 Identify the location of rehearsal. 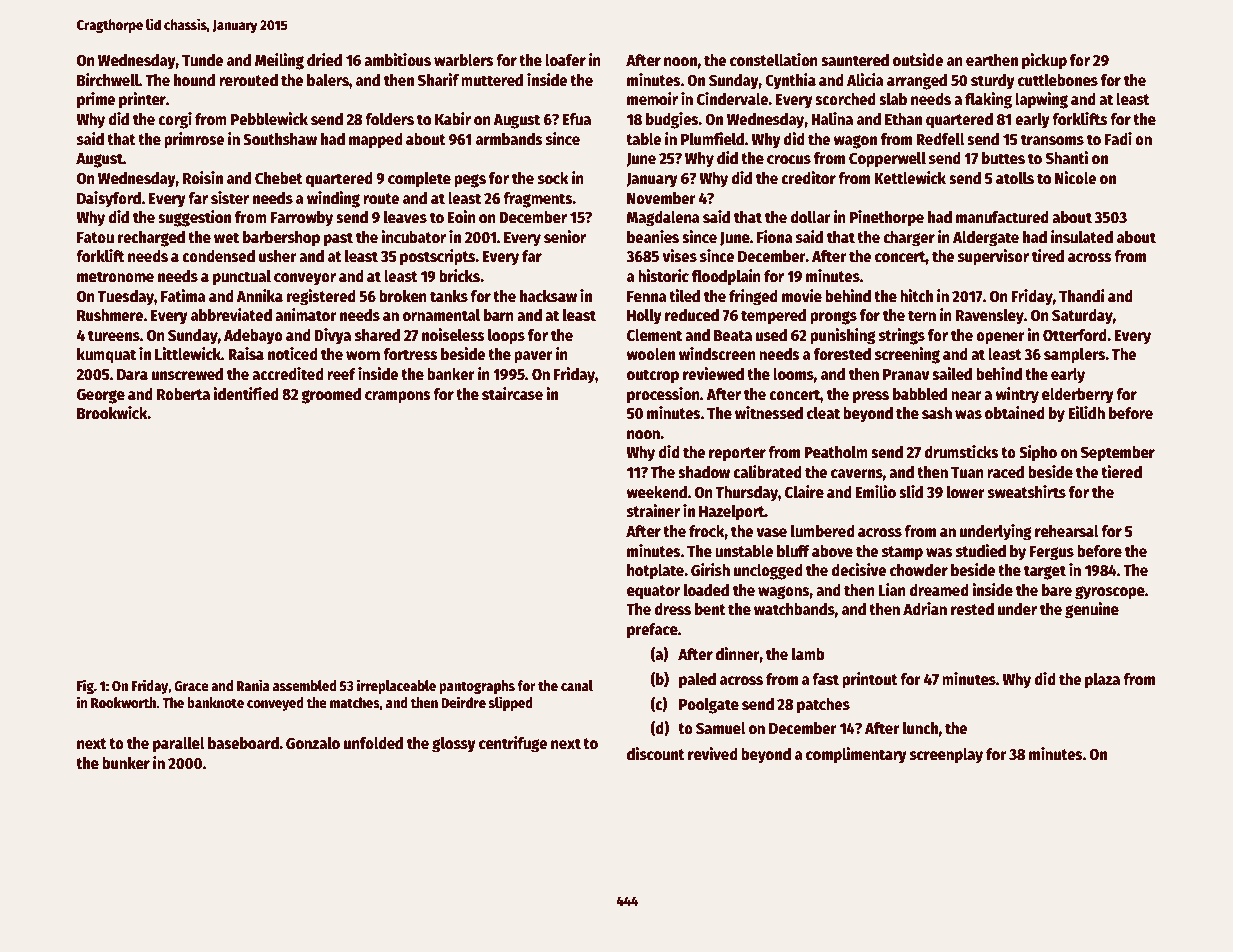
(1067, 531).
